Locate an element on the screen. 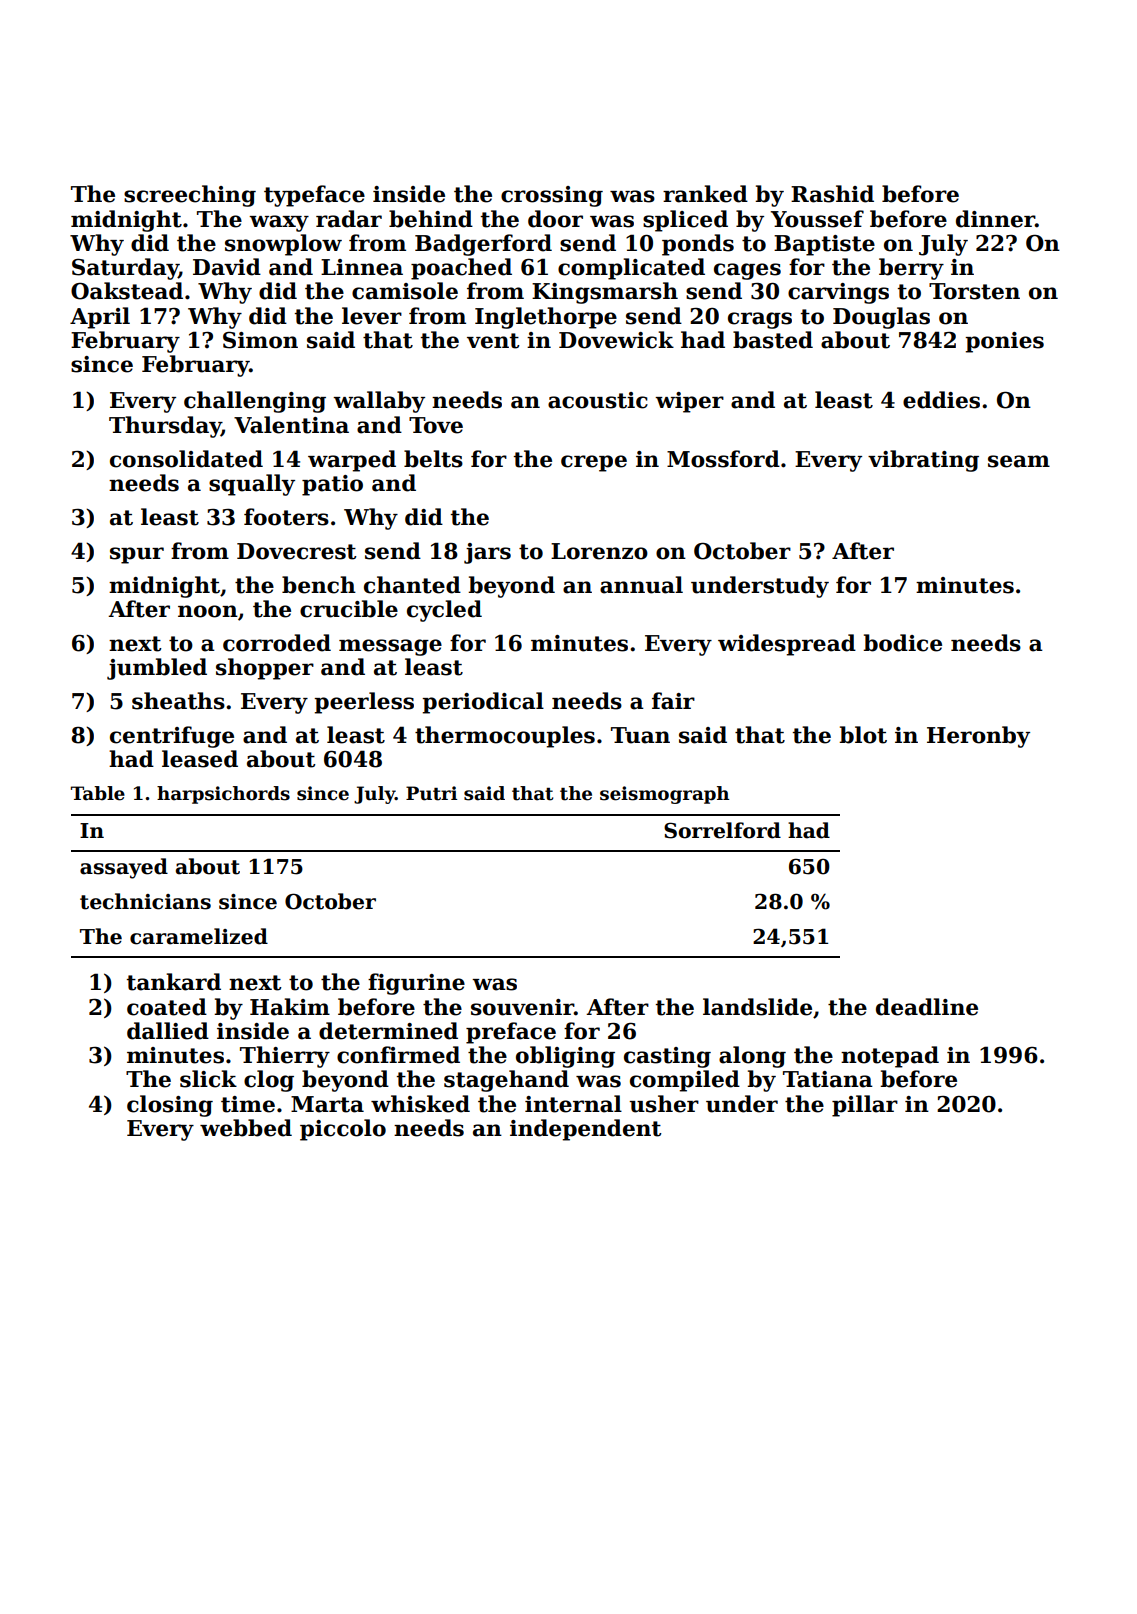 This screenshot has height=1614, width=1137. Putri is located at coordinates (431, 793).
